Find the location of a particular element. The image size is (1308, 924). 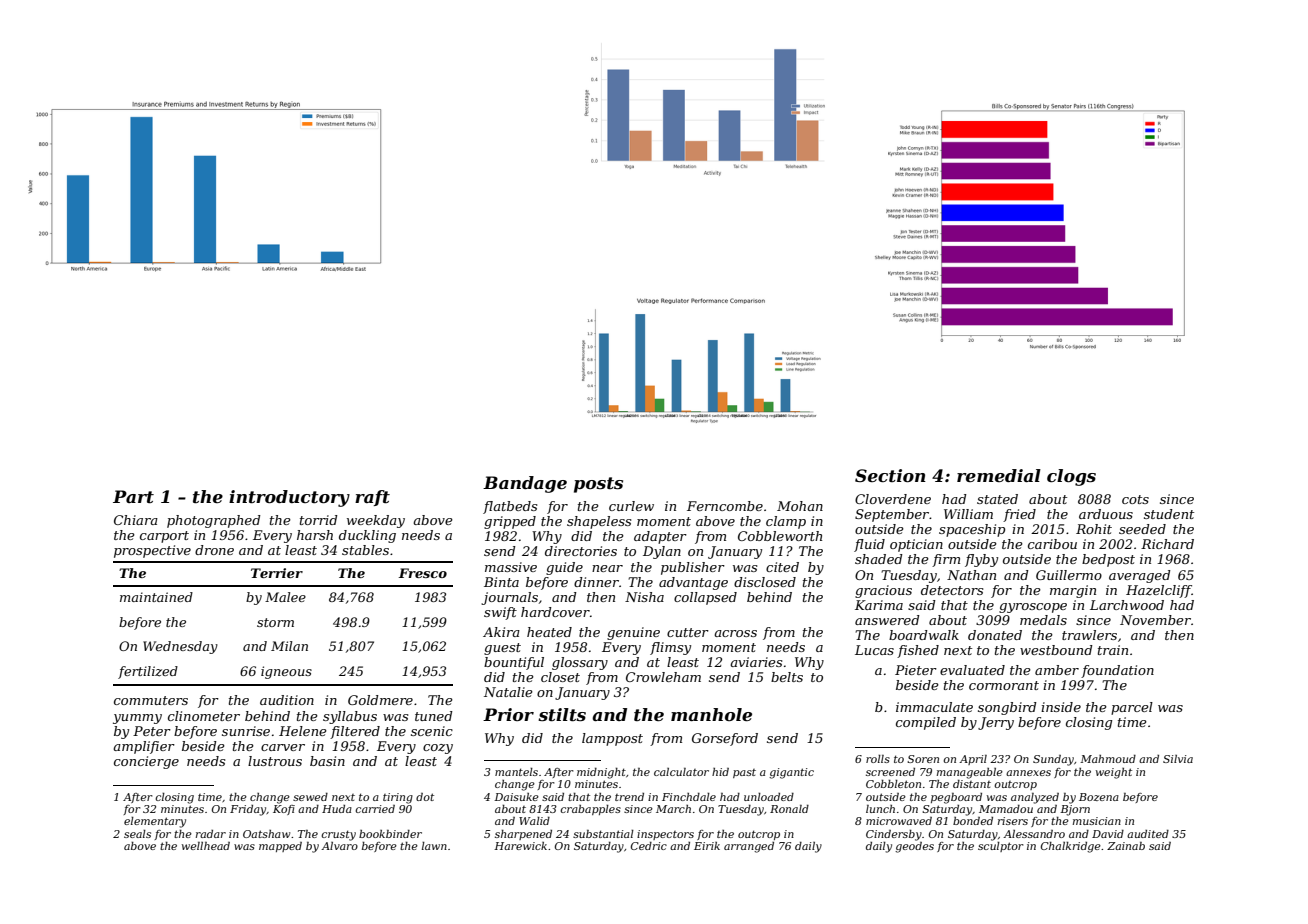

bookbinder is located at coordinates (390, 834).
